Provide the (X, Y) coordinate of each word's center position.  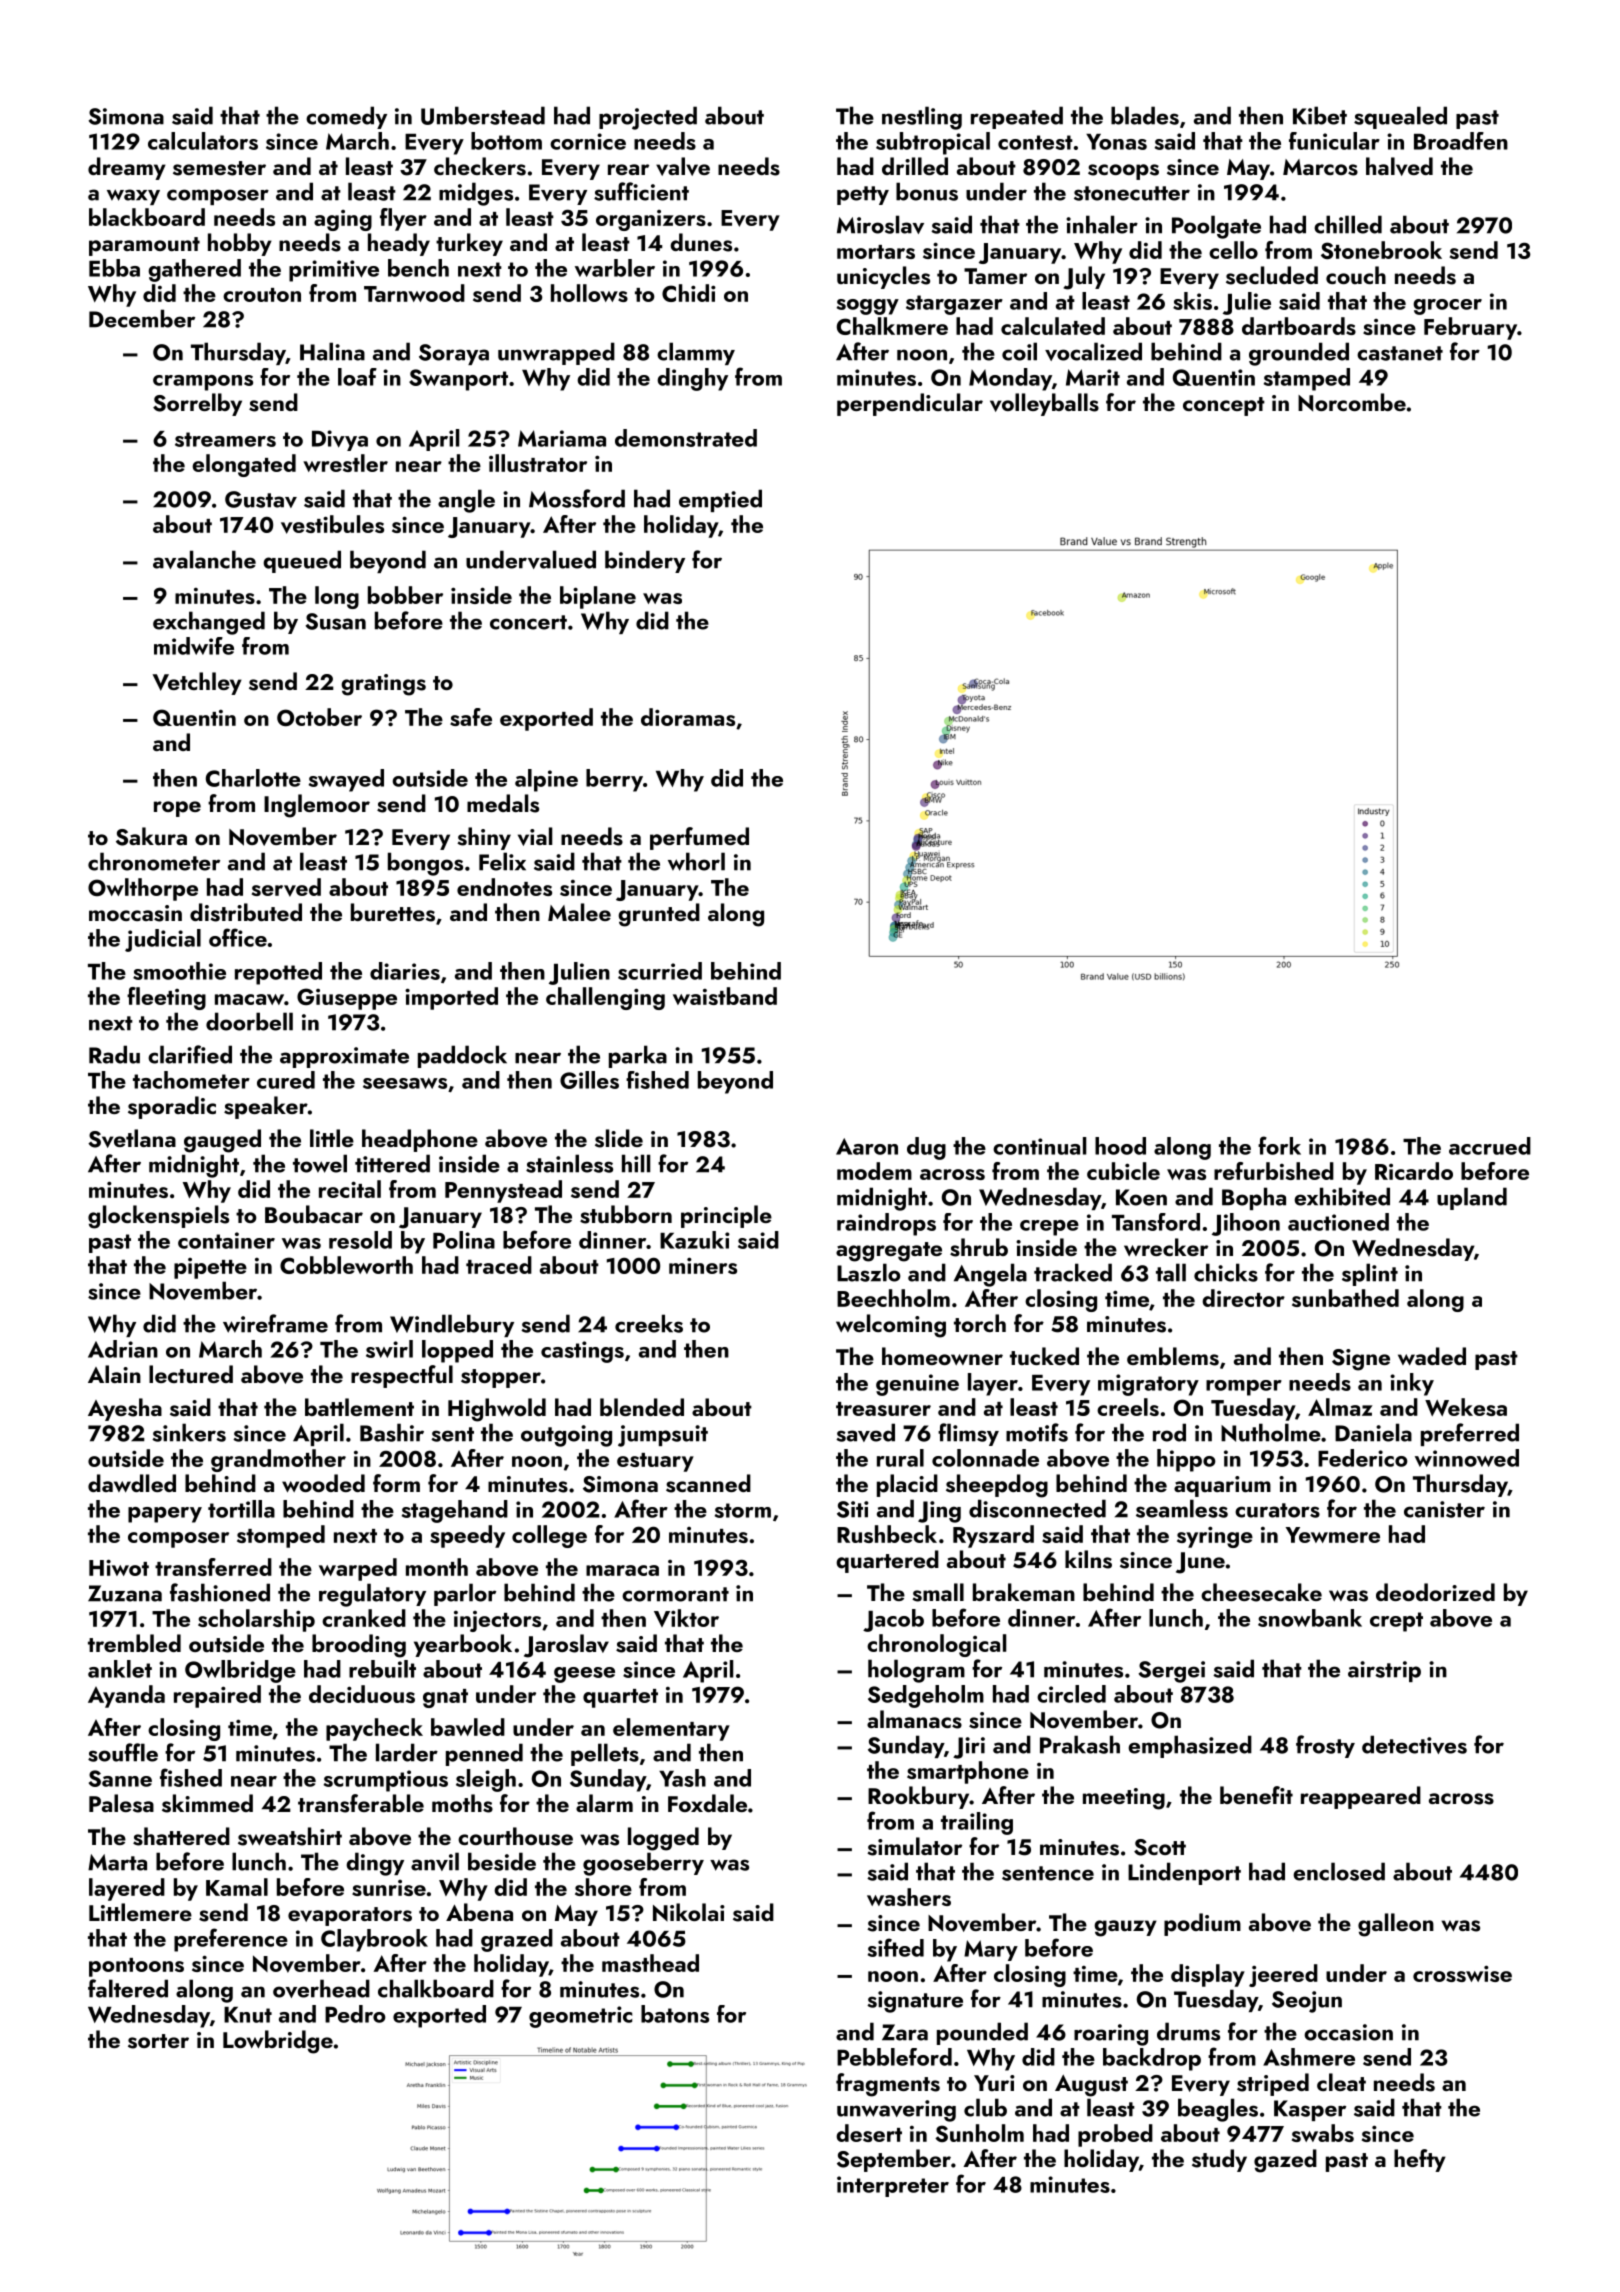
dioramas (688, 717)
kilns (1088, 1559)
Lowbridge (278, 2042)
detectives (1414, 1744)
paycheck (374, 1729)
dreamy (127, 168)
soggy (868, 307)
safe (471, 717)
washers (909, 1897)
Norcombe (1352, 402)
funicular (1334, 141)
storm (743, 1510)
